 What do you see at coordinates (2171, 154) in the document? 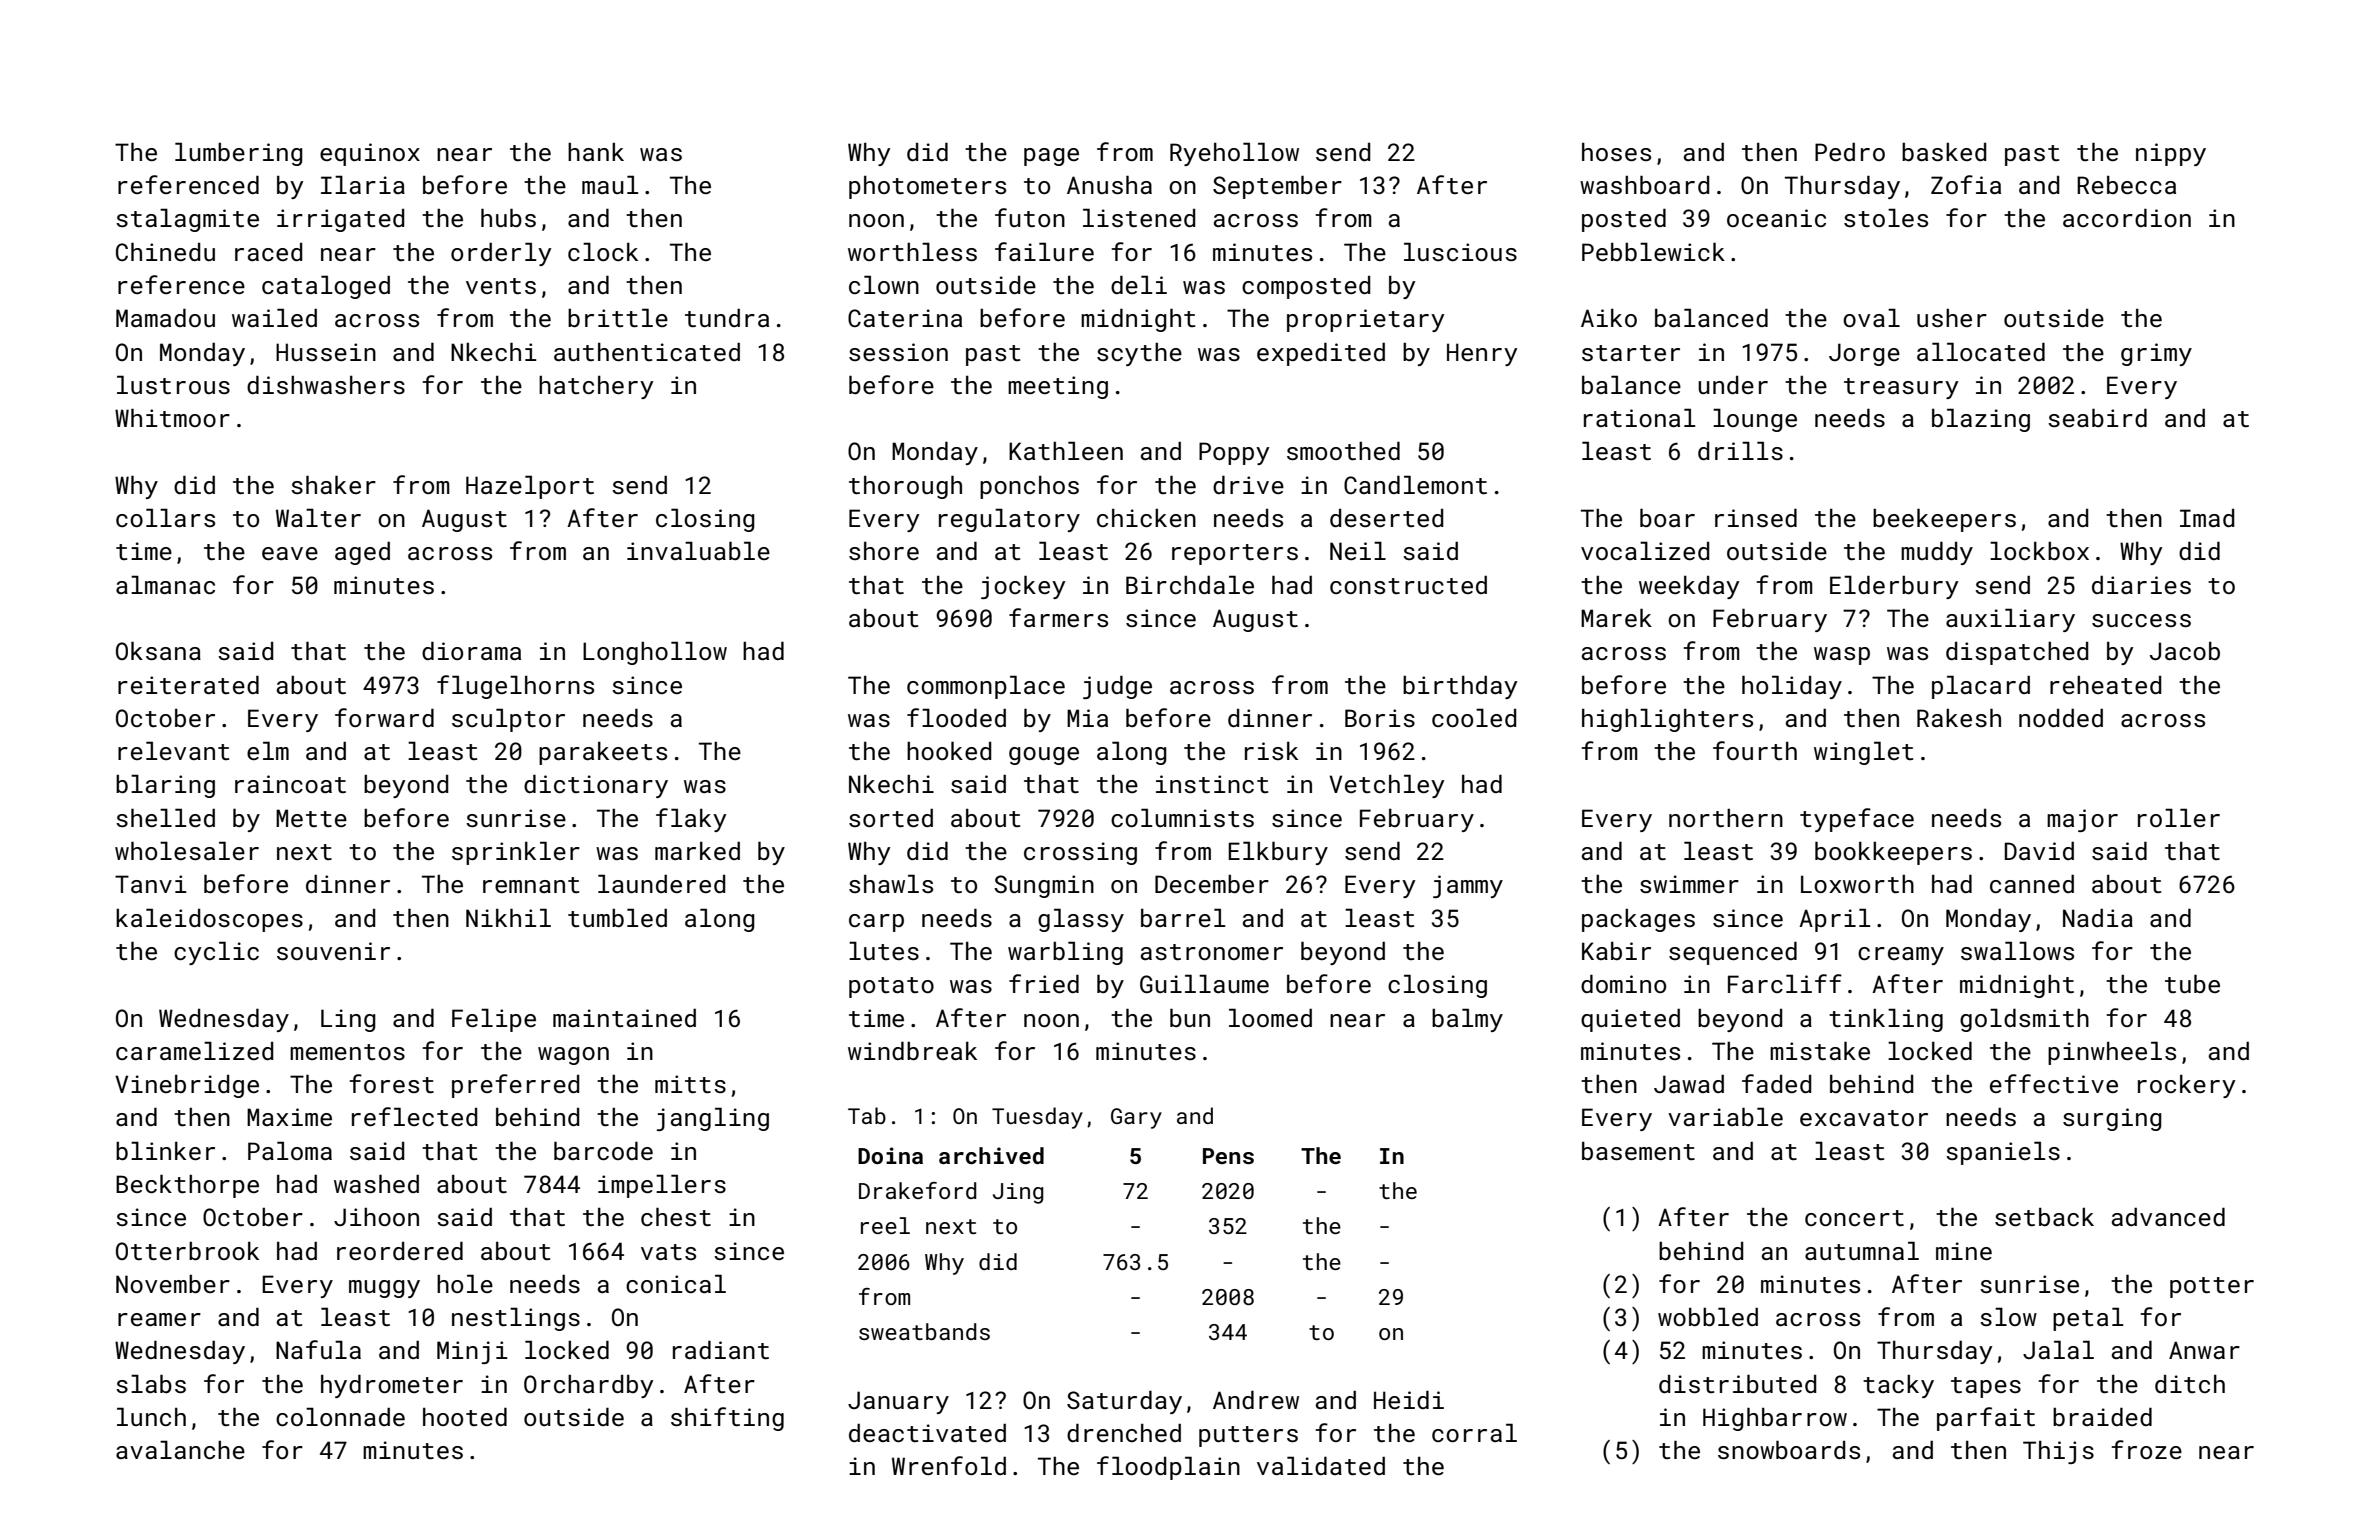
I see `nippy` at bounding box center [2171, 154].
